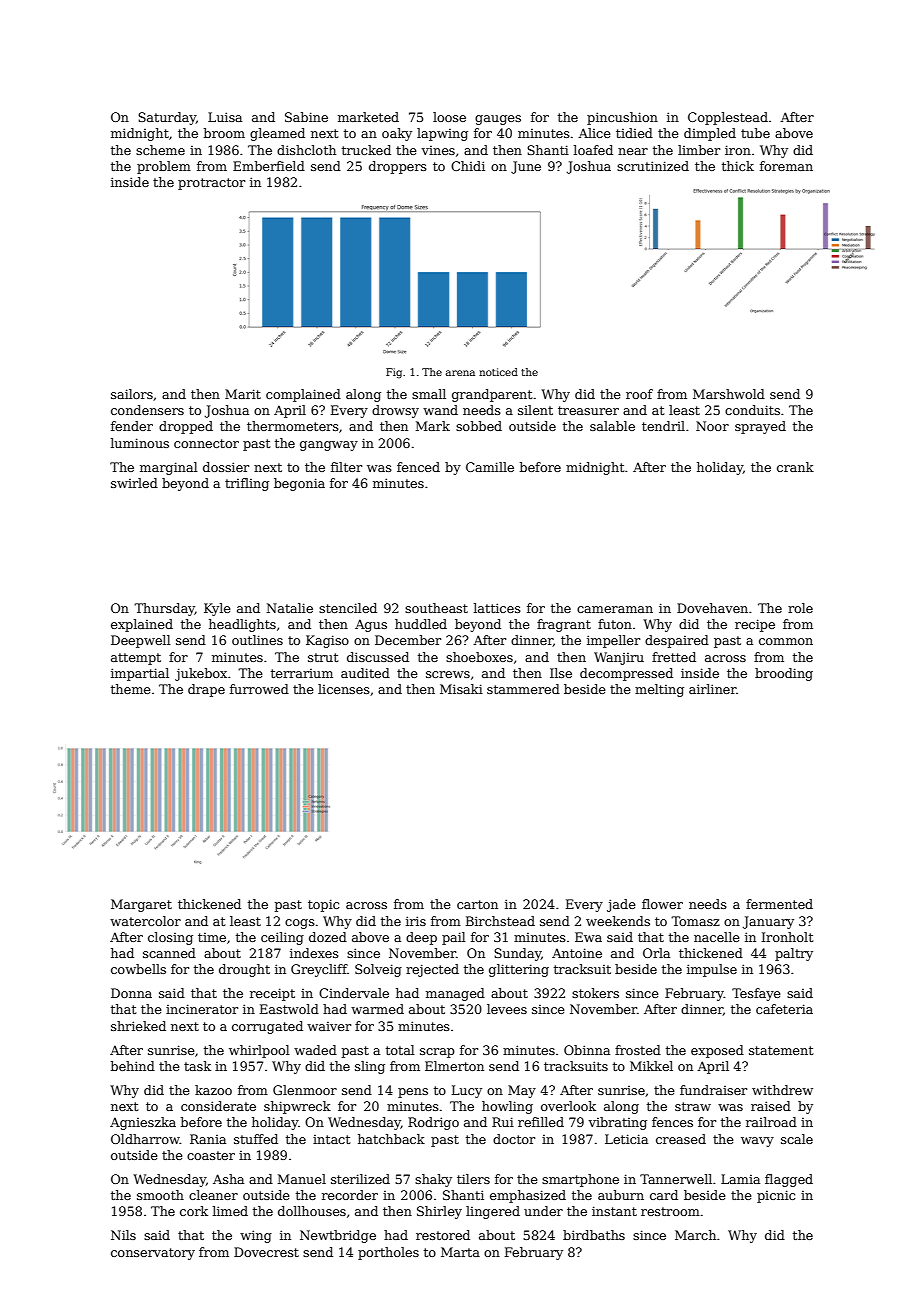 The image size is (924, 1308). Describe the element at coordinates (656, 953) in the page. I see `Orla` at that location.
